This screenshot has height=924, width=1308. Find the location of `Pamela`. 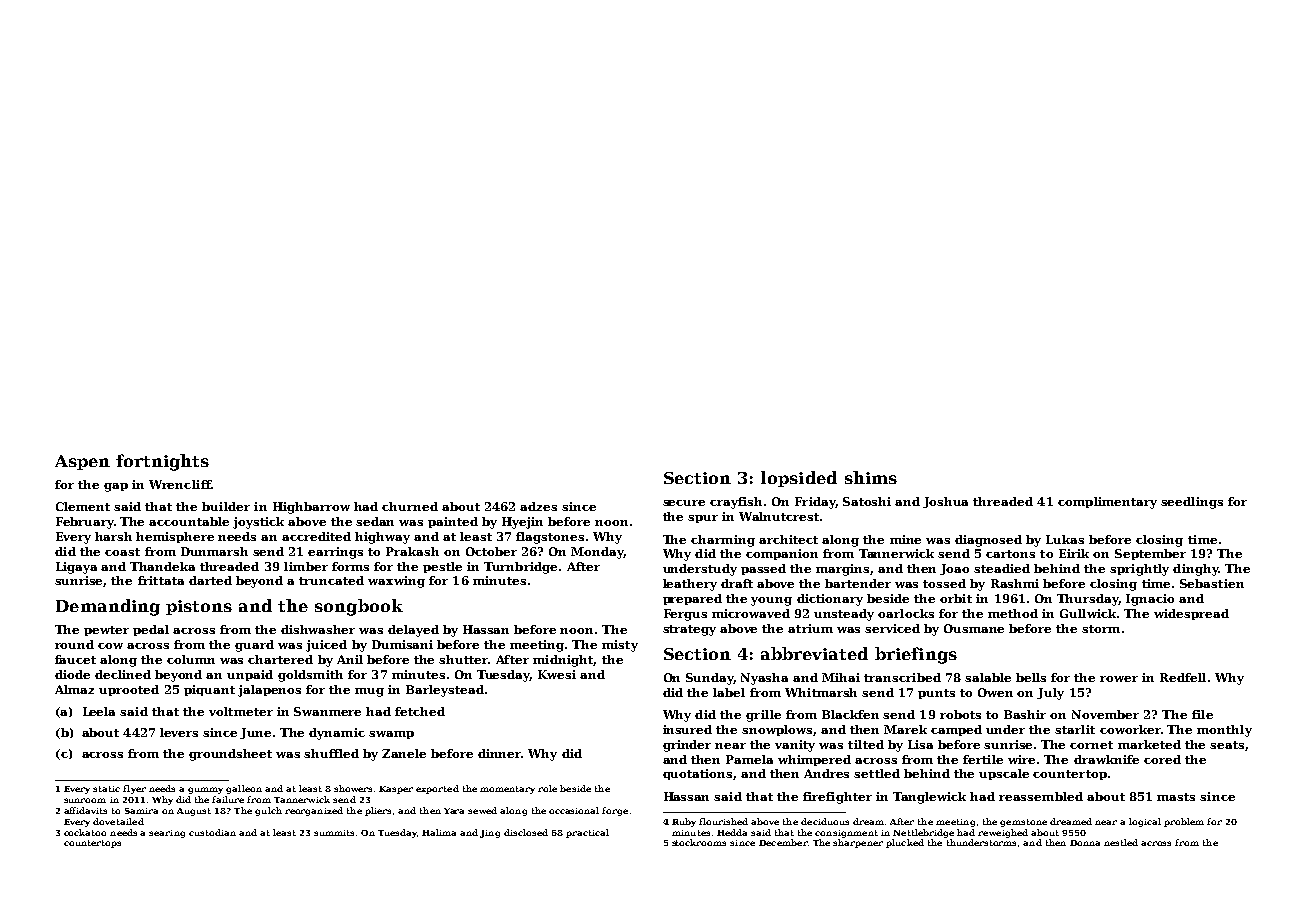

Pamela is located at coordinates (749, 759).
